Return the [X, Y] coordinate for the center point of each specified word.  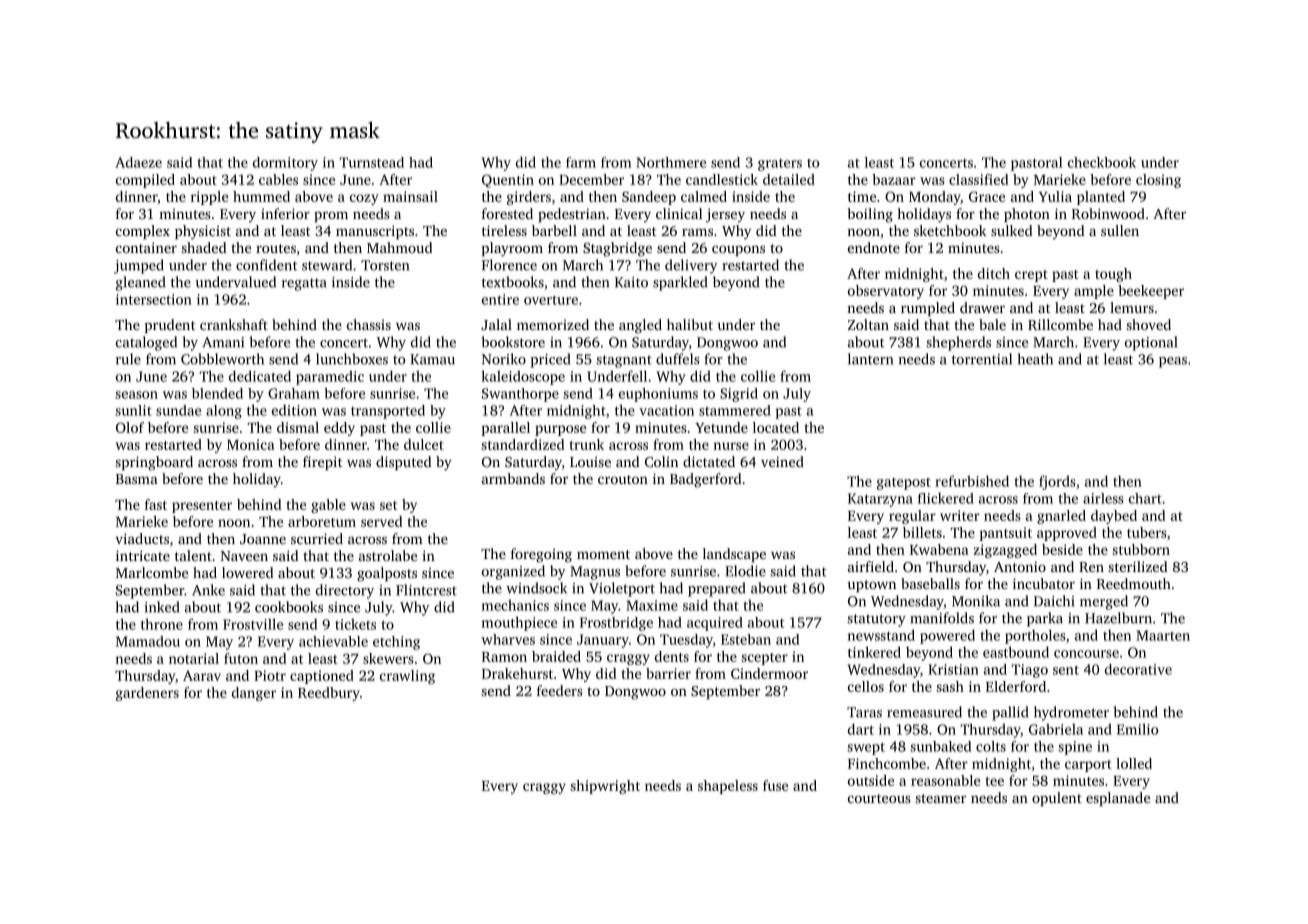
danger [254, 694]
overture [551, 300]
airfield [871, 566]
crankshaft [234, 324]
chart [1145, 498]
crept [1031, 276]
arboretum [322, 521]
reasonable [945, 780]
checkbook [1102, 162]
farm [581, 162]
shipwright [605, 787]
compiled [145, 181]
